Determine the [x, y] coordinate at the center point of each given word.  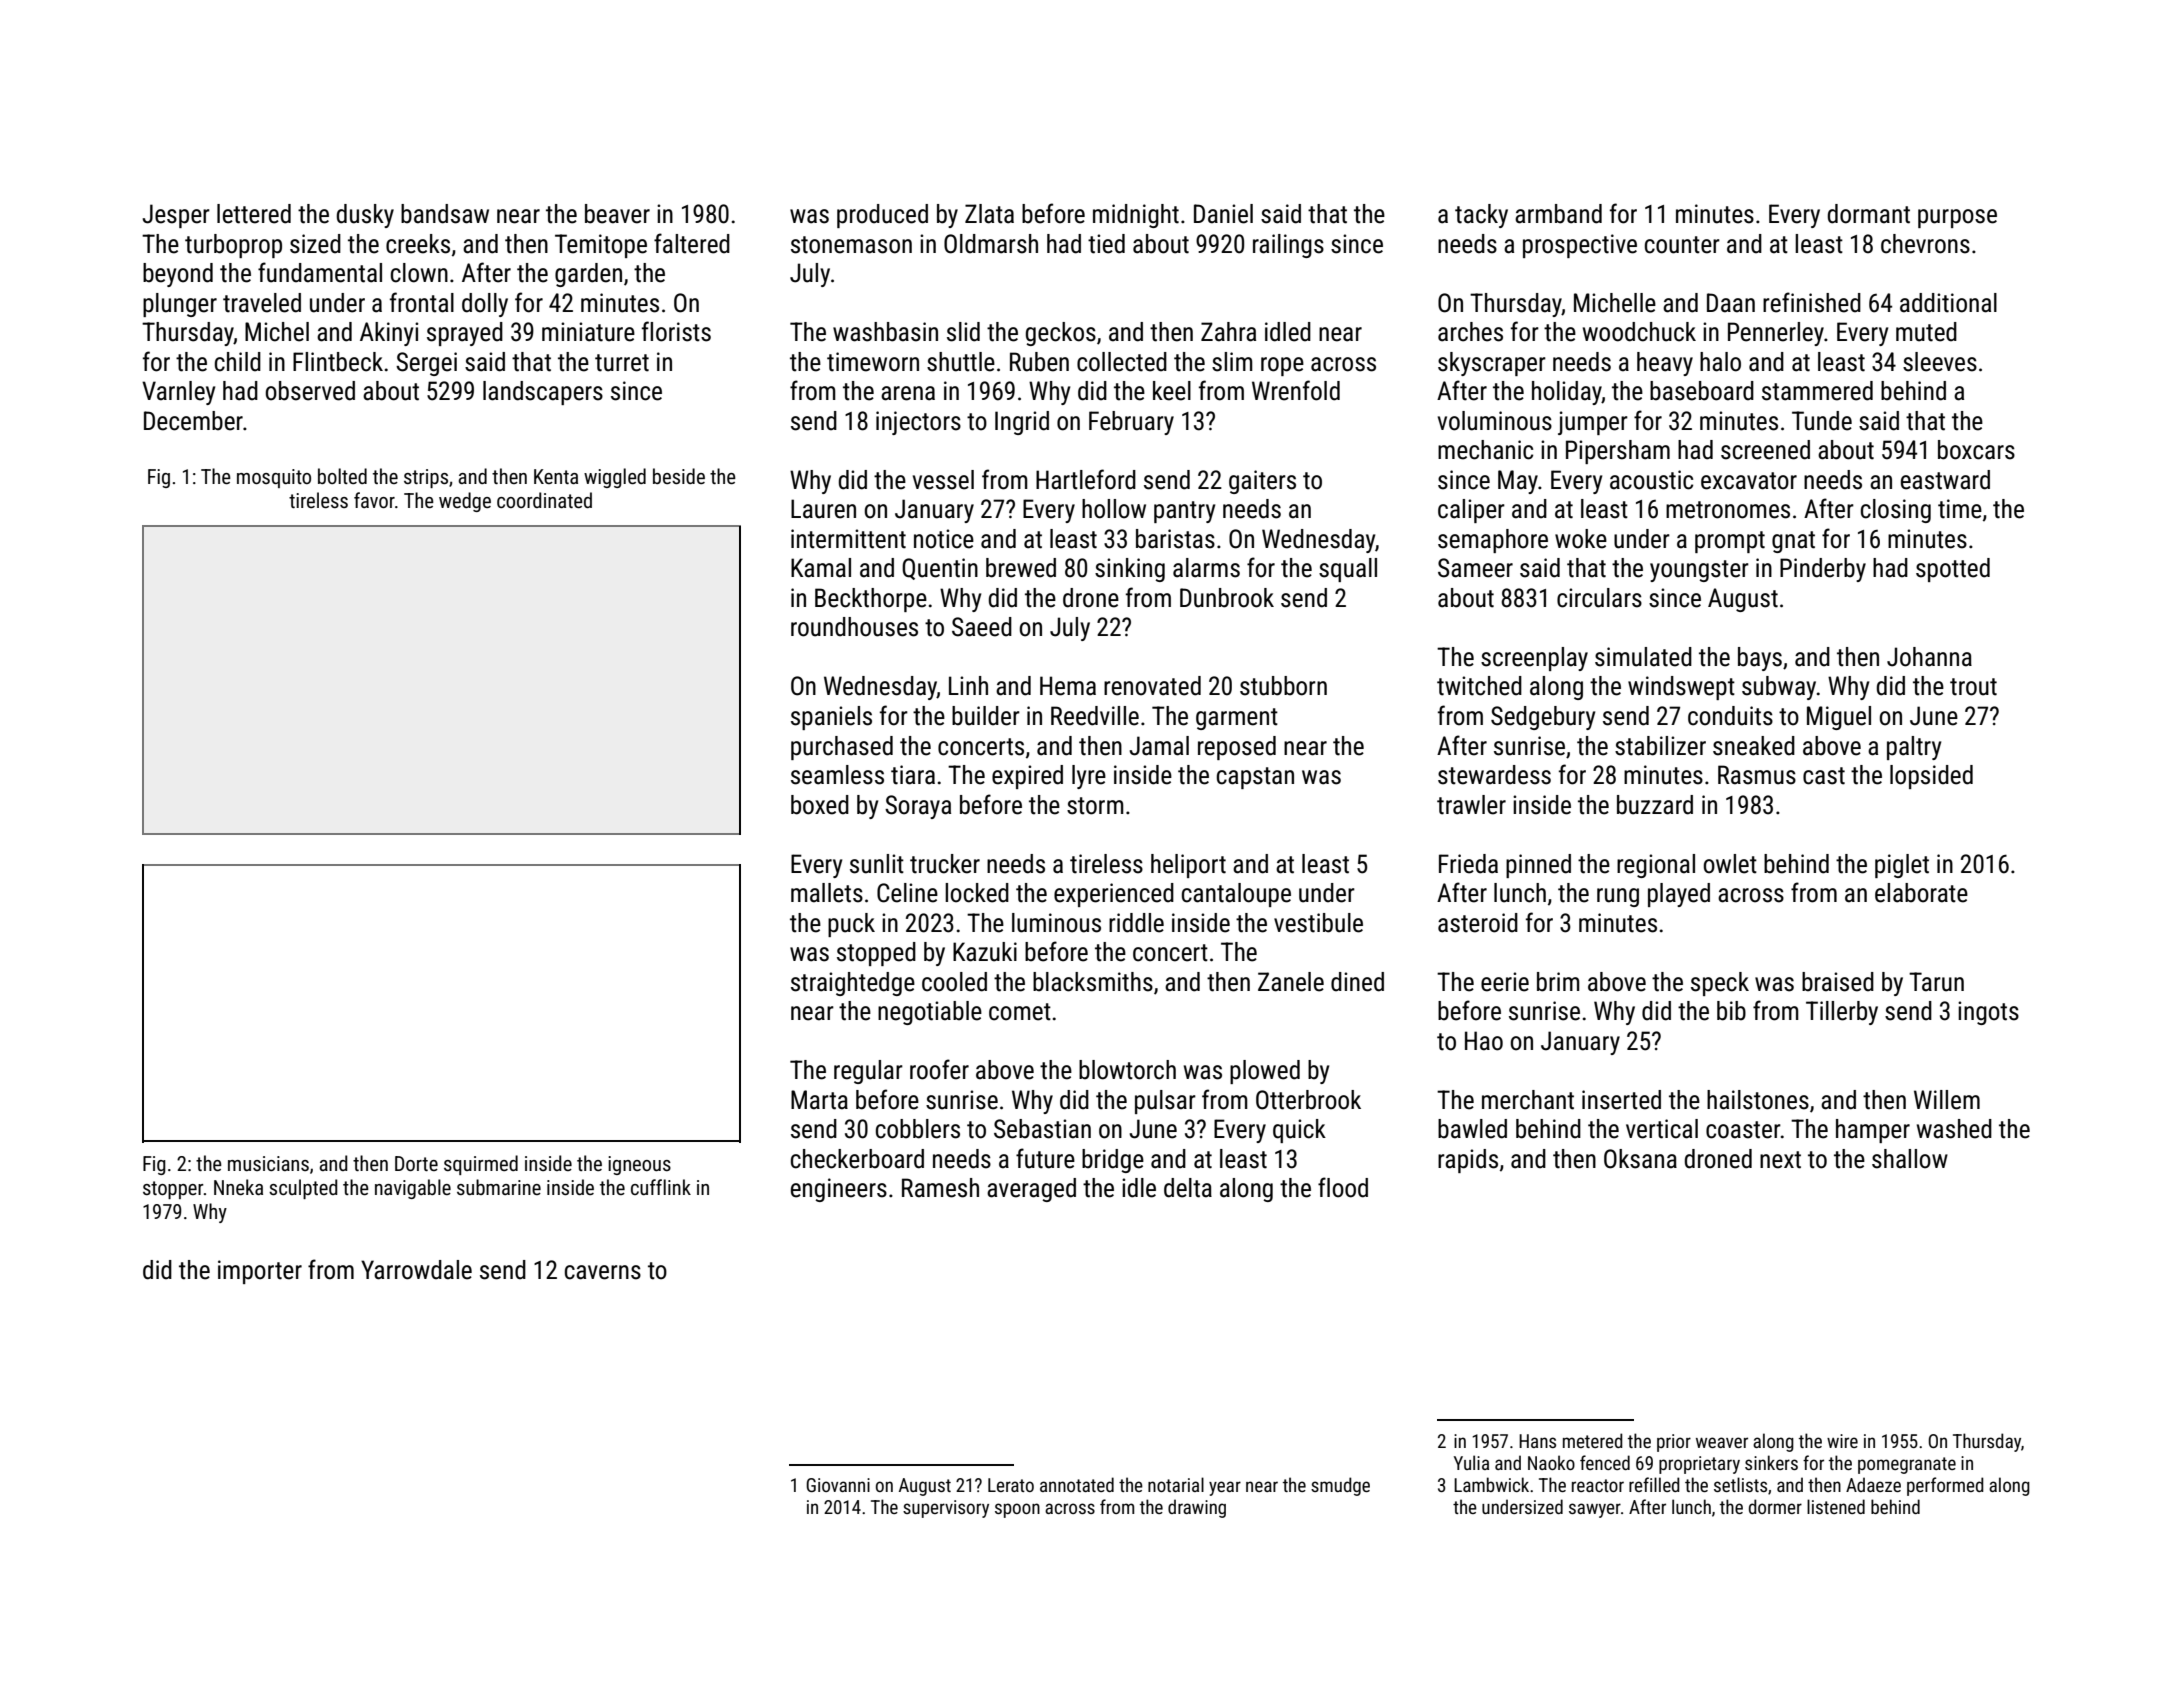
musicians [268, 1163]
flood [1343, 1187]
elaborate [1921, 893]
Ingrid [1022, 423]
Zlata [989, 214]
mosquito [274, 478]
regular [868, 1072]
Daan [1731, 303]
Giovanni [838, 1485]
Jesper [176, 216]
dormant [1869, 214]
